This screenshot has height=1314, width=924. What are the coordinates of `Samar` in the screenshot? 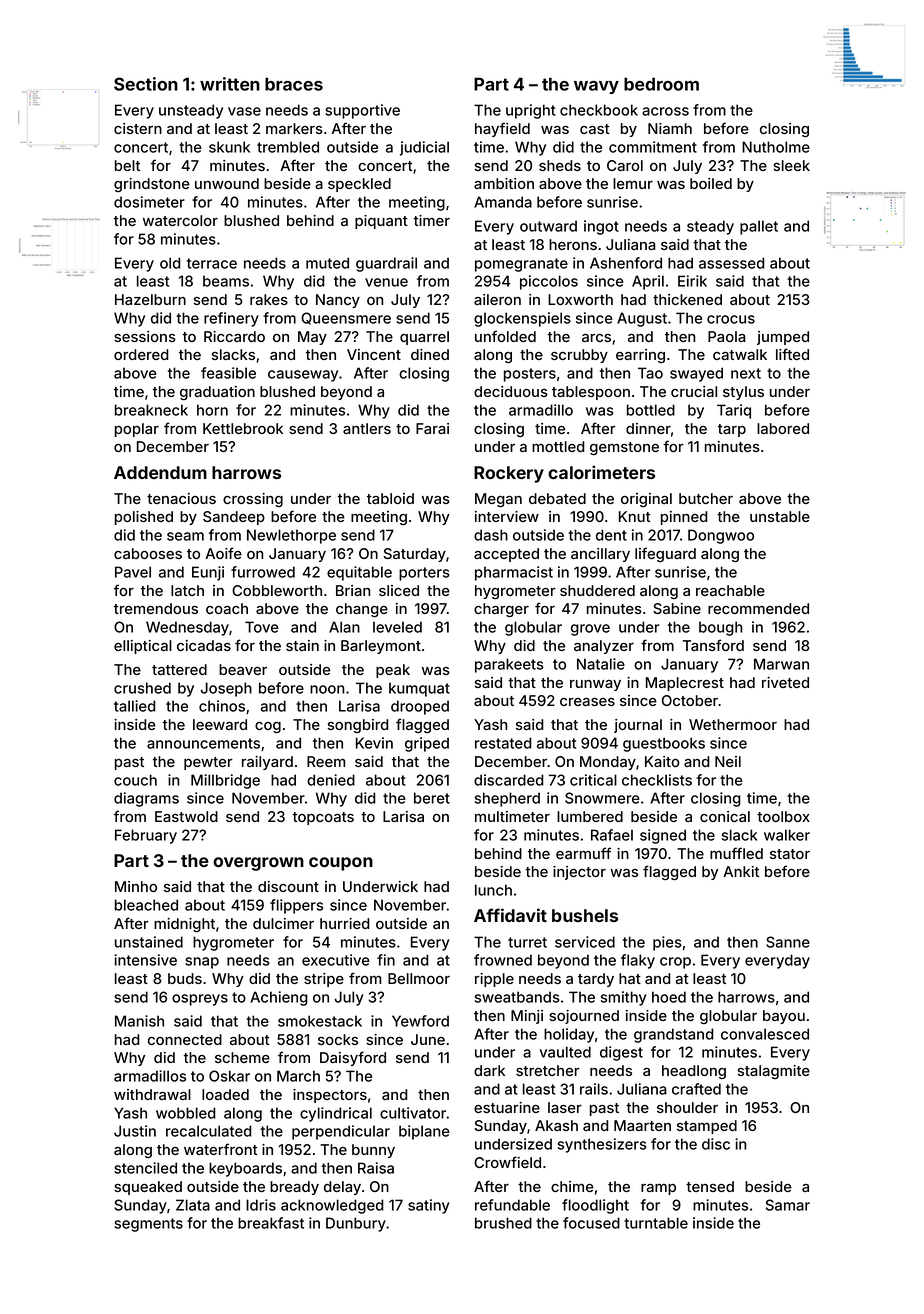 It's located at (788, 1205).
